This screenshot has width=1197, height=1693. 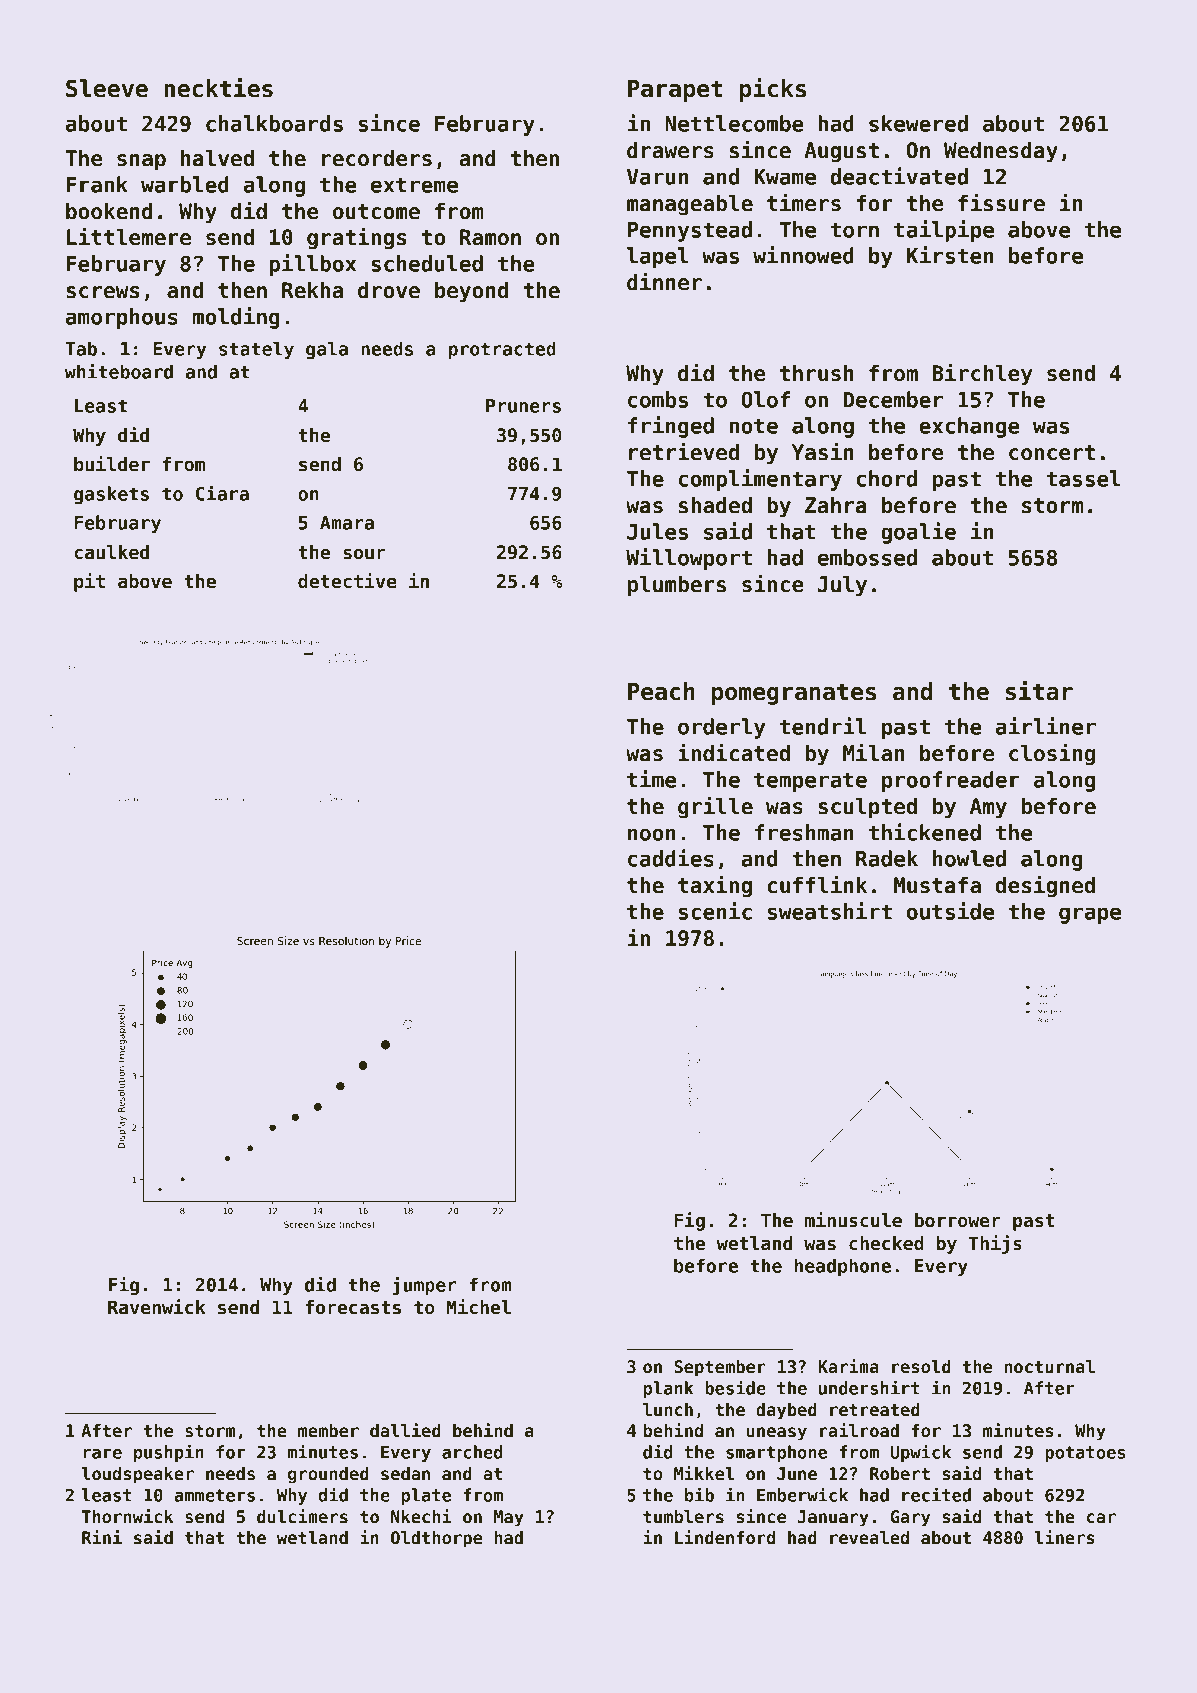 What do you see at coordinates (658, 399) in the screenshot?
I see `combs` at bounding box center [658, 399].
